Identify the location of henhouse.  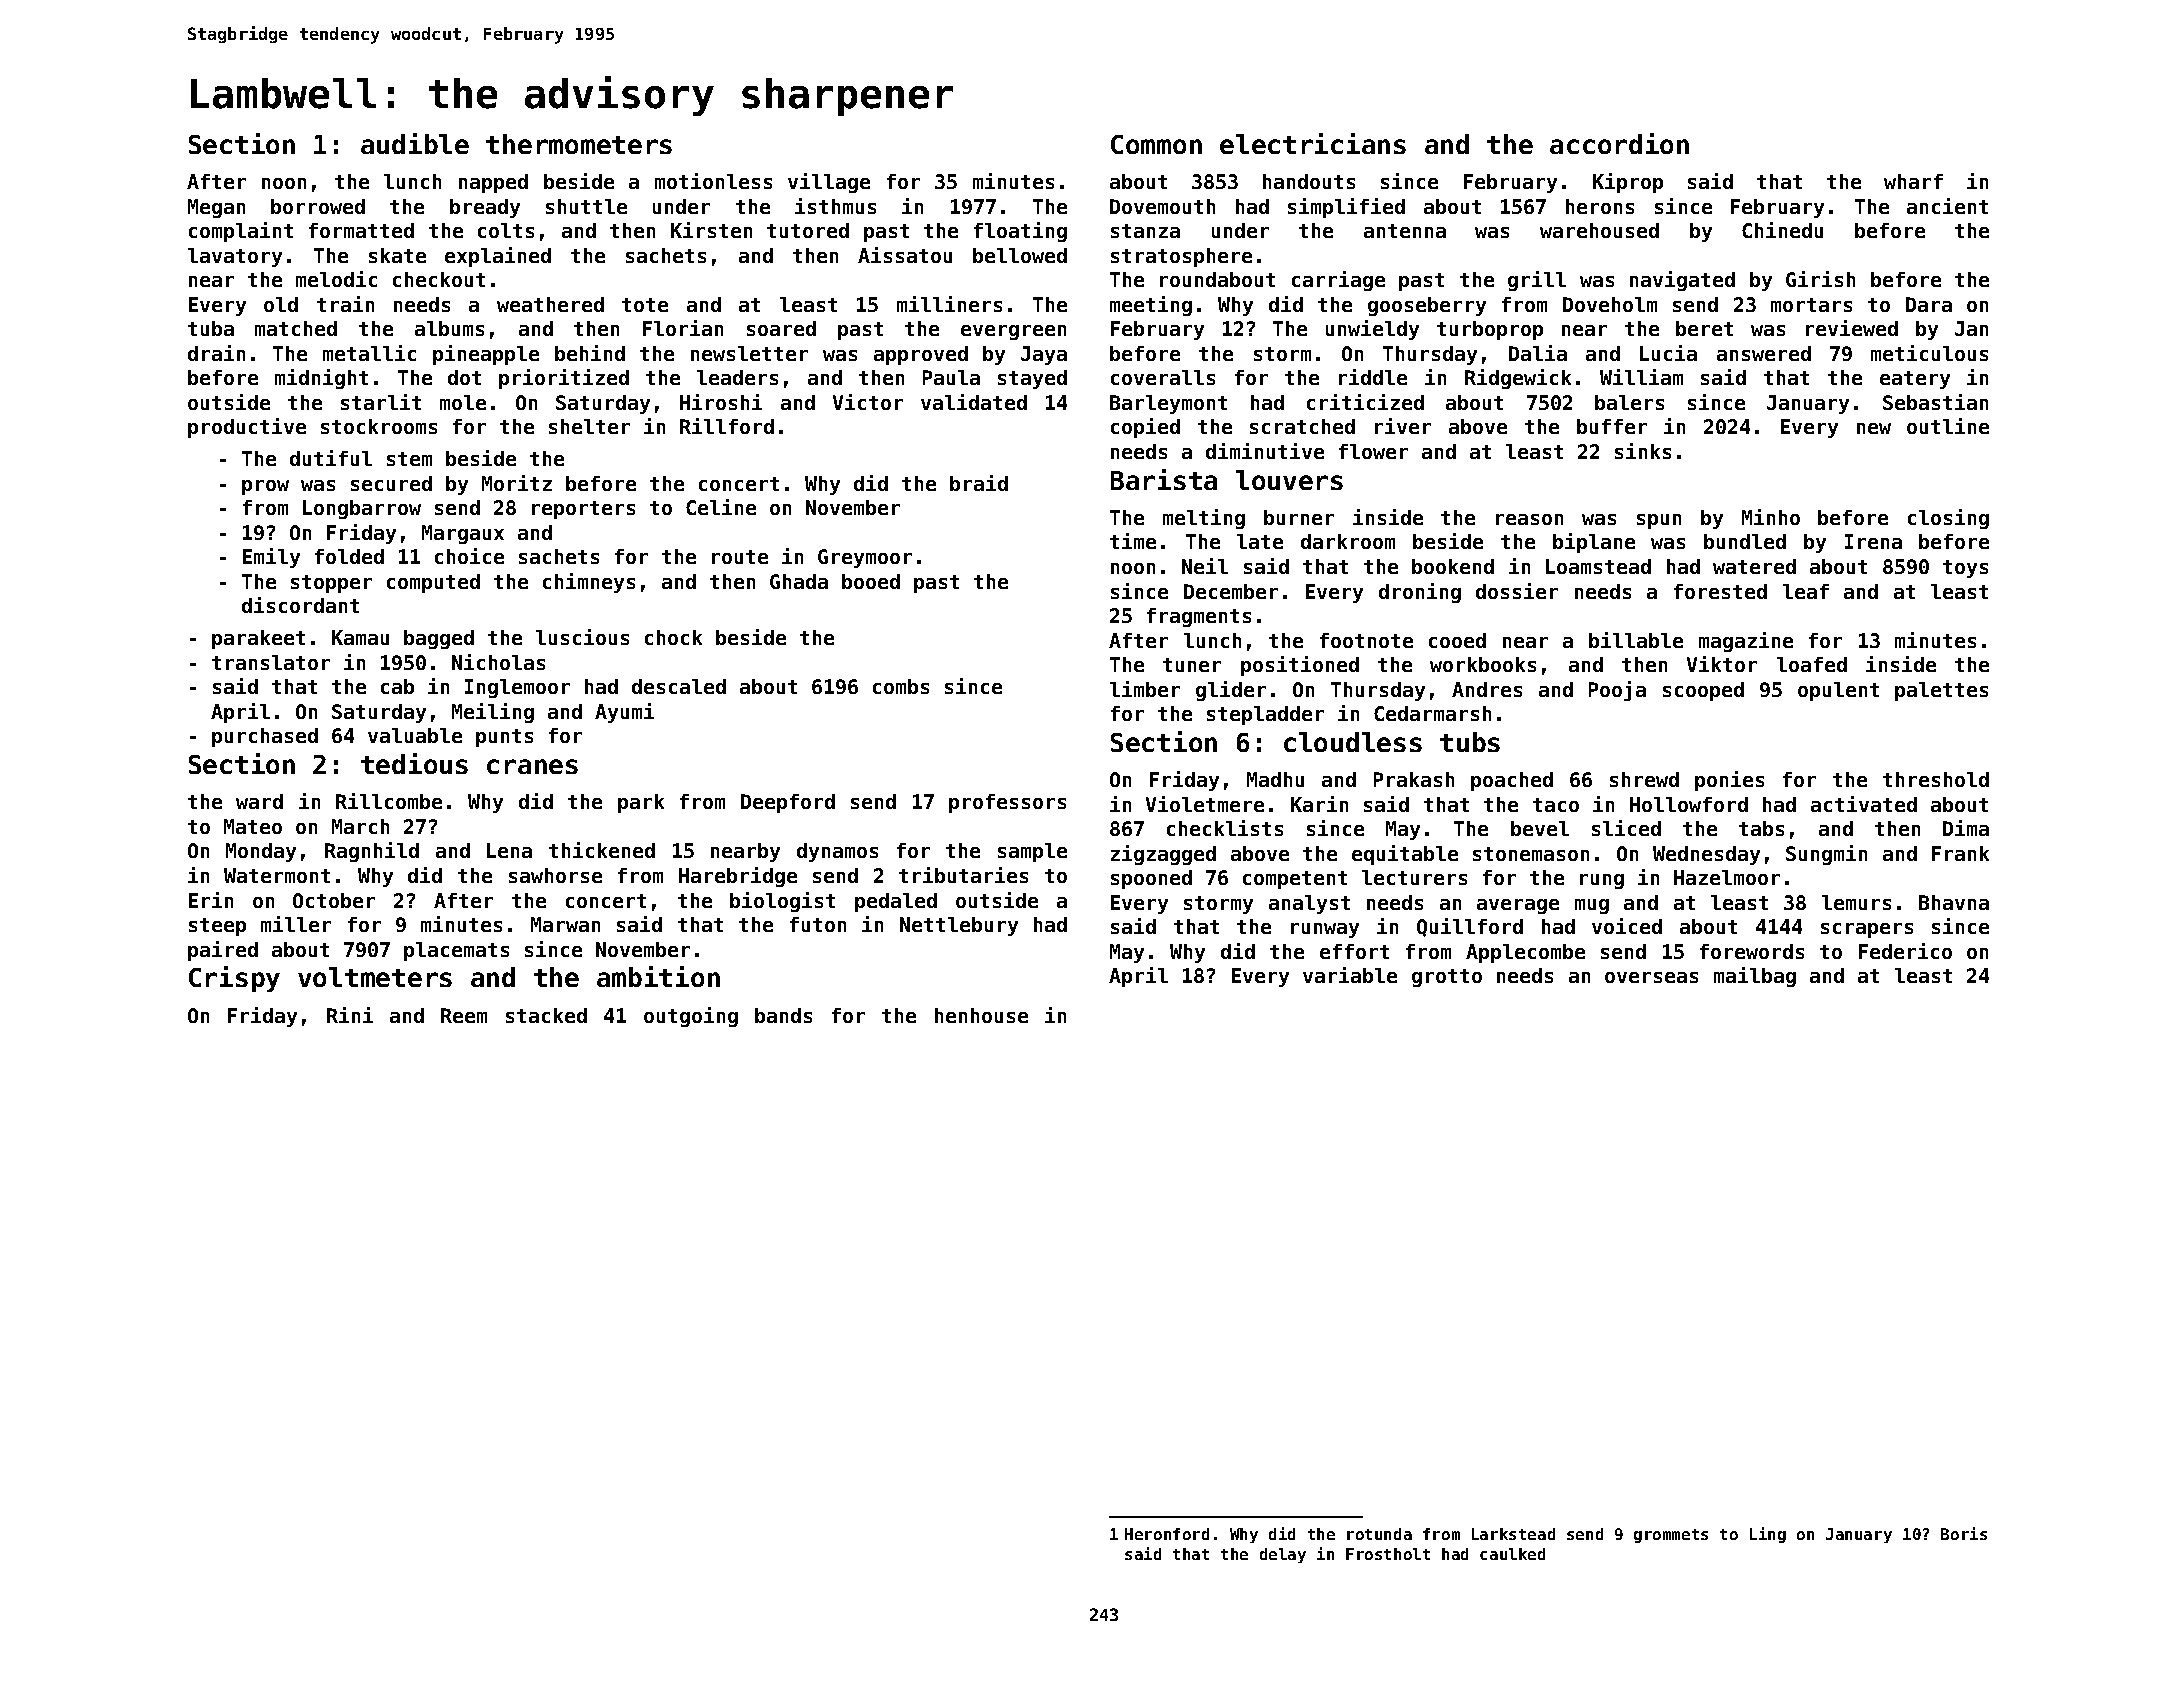
(981, 1015).
